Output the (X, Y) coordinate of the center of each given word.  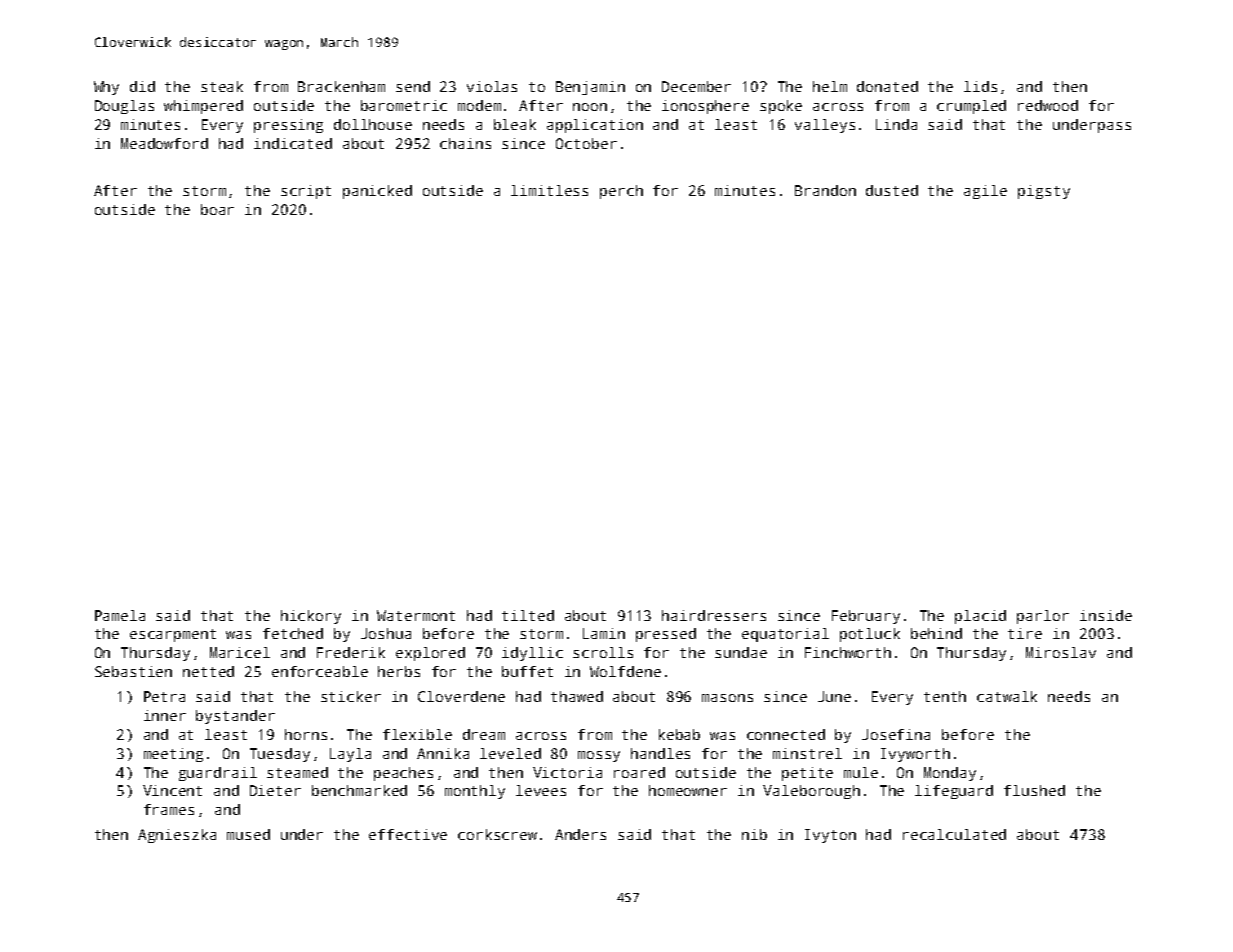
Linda (896, 124)
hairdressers (714, 615)
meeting (173, 755)
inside (1106, 615)
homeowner (688, 790)
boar (217, 209)
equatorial (785, 635)
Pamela (120, 615)
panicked (377, 192)
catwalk (1007, 696)
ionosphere (705, 107)
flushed (1034, 790)
